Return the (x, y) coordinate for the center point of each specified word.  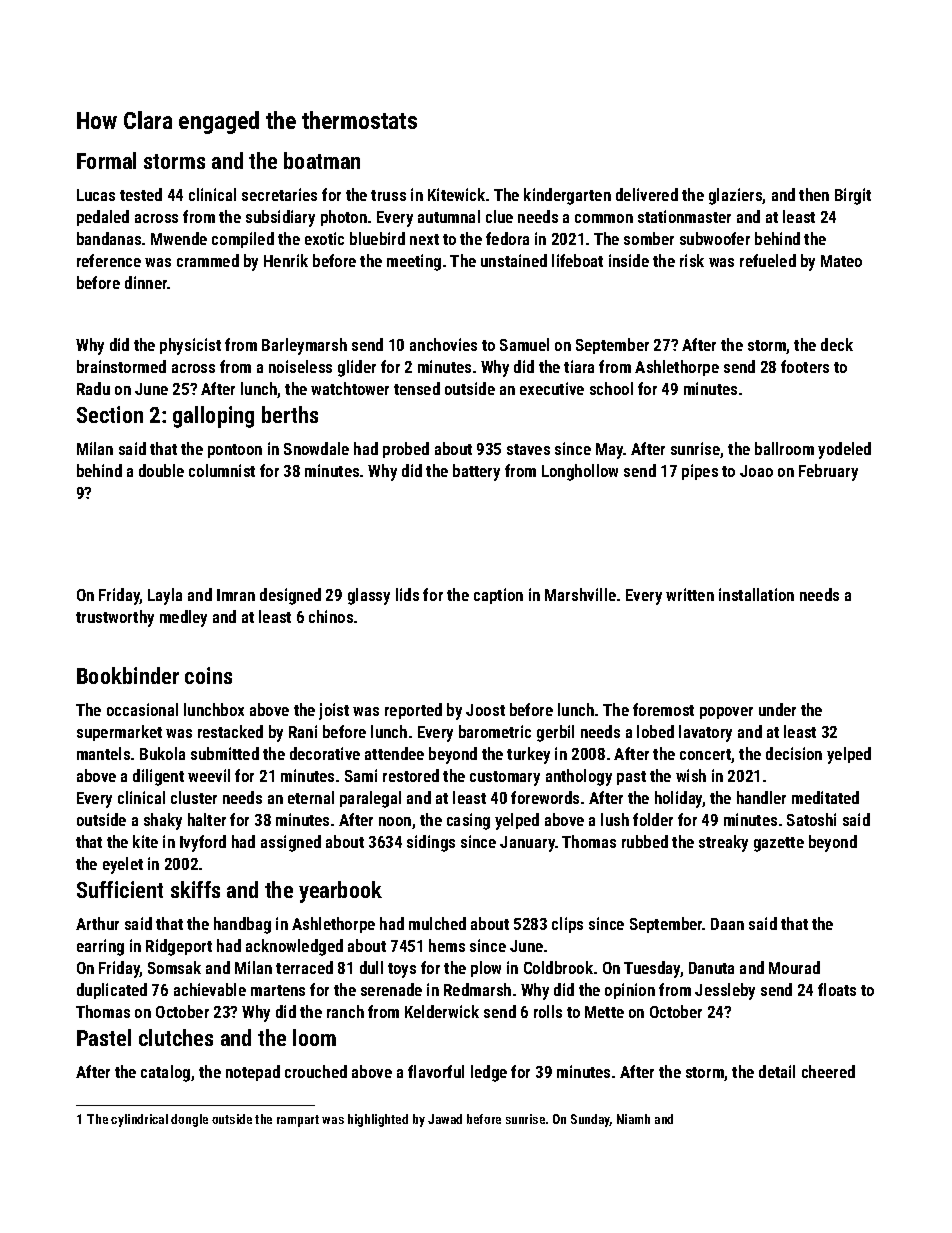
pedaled (103, 218)
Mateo (841, 261)
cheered (828, 1071)
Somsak (174, 967)
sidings (431, 843)
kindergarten (567, 196)
